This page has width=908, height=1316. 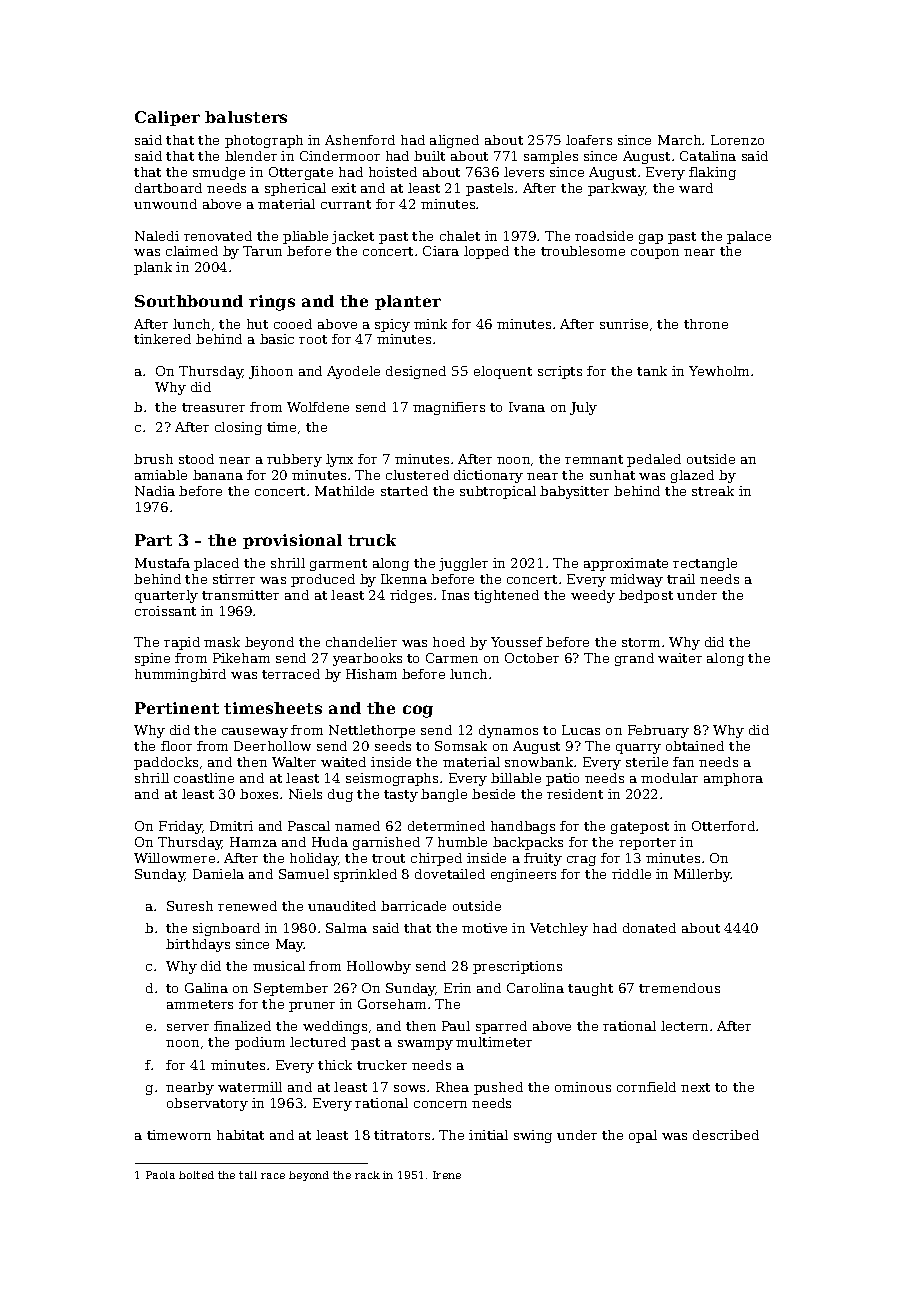 I want to click on Irene, so click(x=447, y=1175).
